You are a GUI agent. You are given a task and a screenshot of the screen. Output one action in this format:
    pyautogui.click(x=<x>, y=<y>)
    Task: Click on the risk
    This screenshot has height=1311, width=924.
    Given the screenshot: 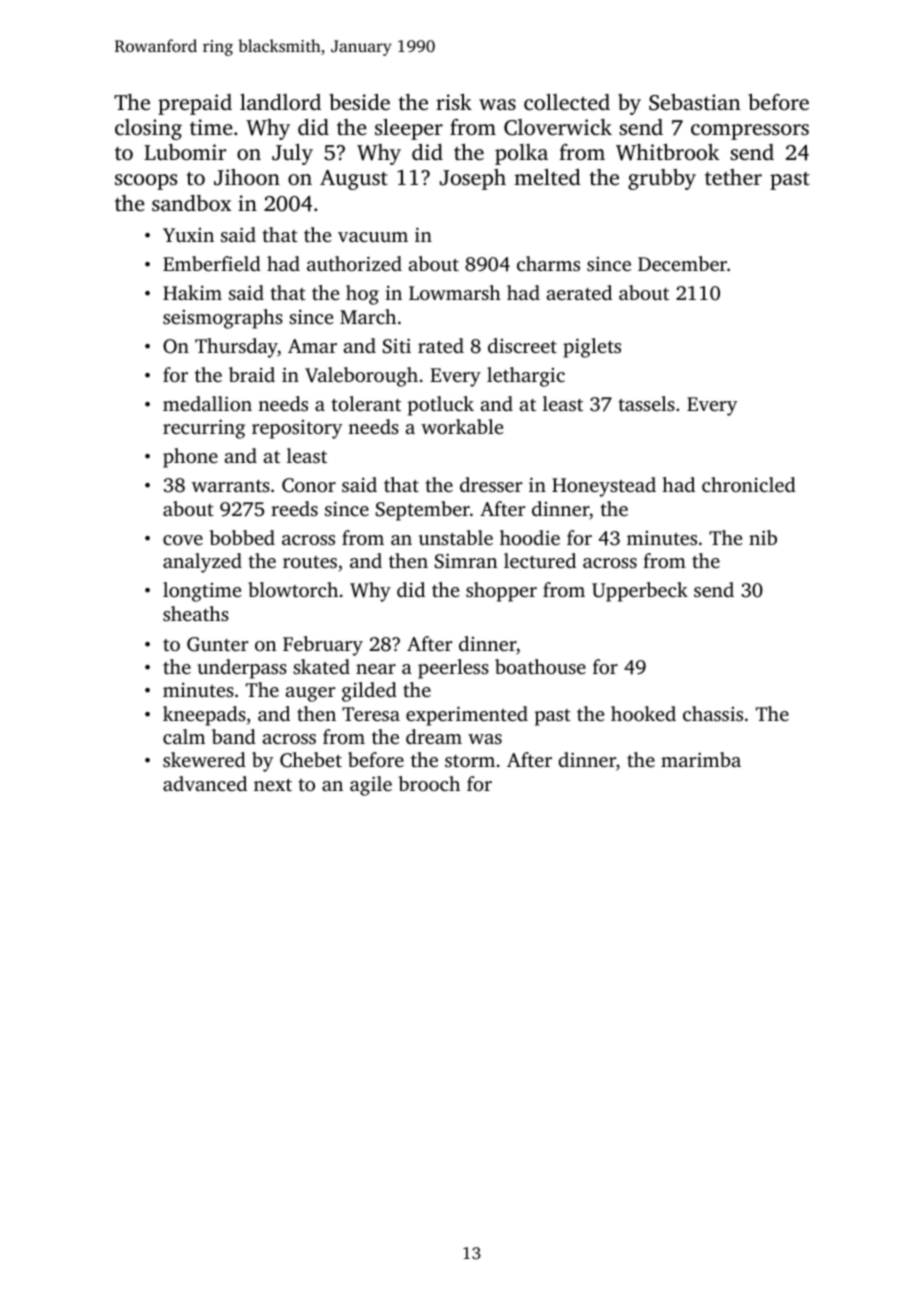 What is the action you would take?
    pyautogui.click(x=454, y=102)
